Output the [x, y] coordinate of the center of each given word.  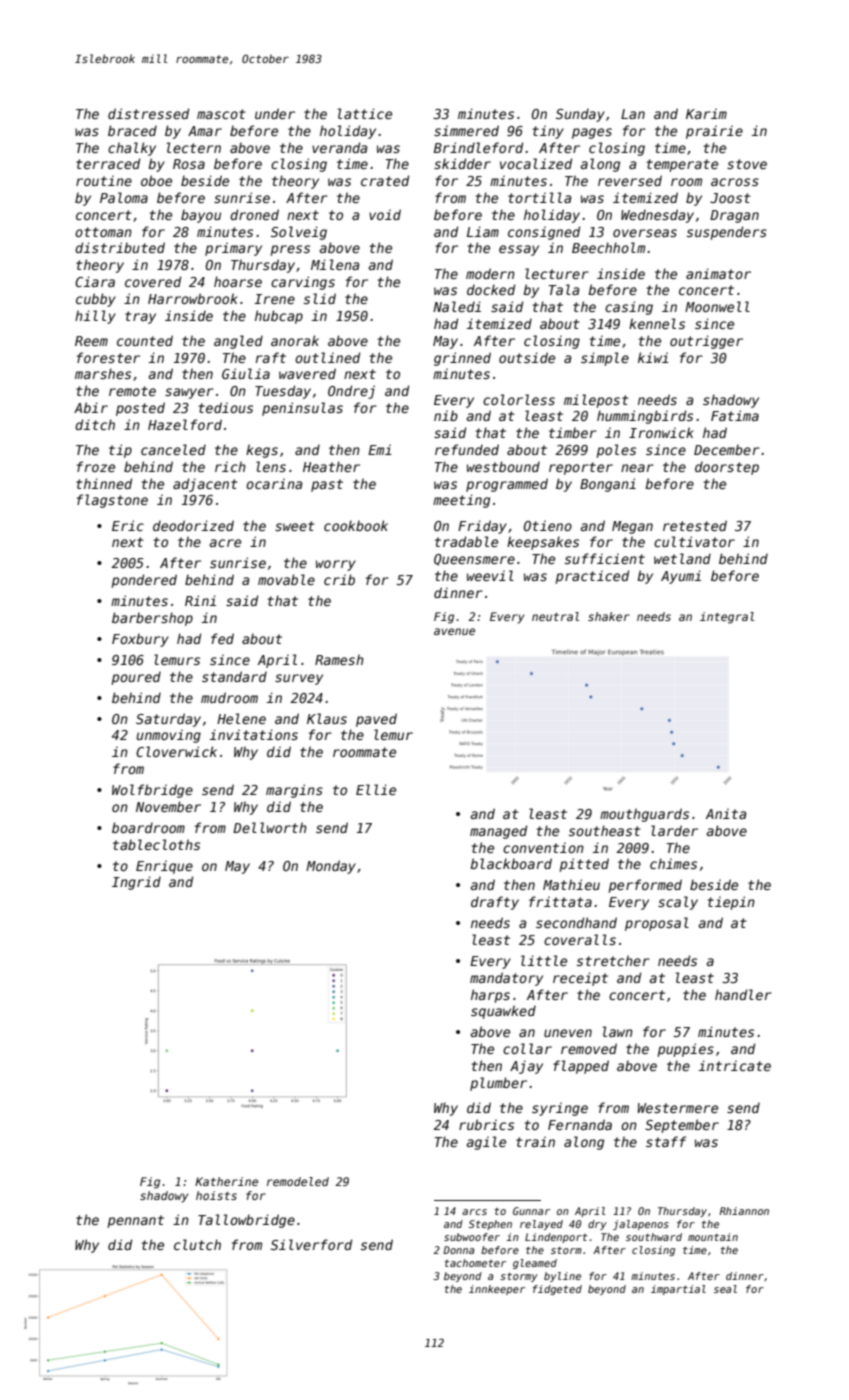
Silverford [311, 1244]
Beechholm [608, 247]
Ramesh [339, 659]
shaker [609, 616]
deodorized [193, 525]
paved [376, 720]
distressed [148, 113]
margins [294, 791]
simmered [466, 130]
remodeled [298, 1181]
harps [490, 996]
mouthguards [644, 815]
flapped [581, 1067]
